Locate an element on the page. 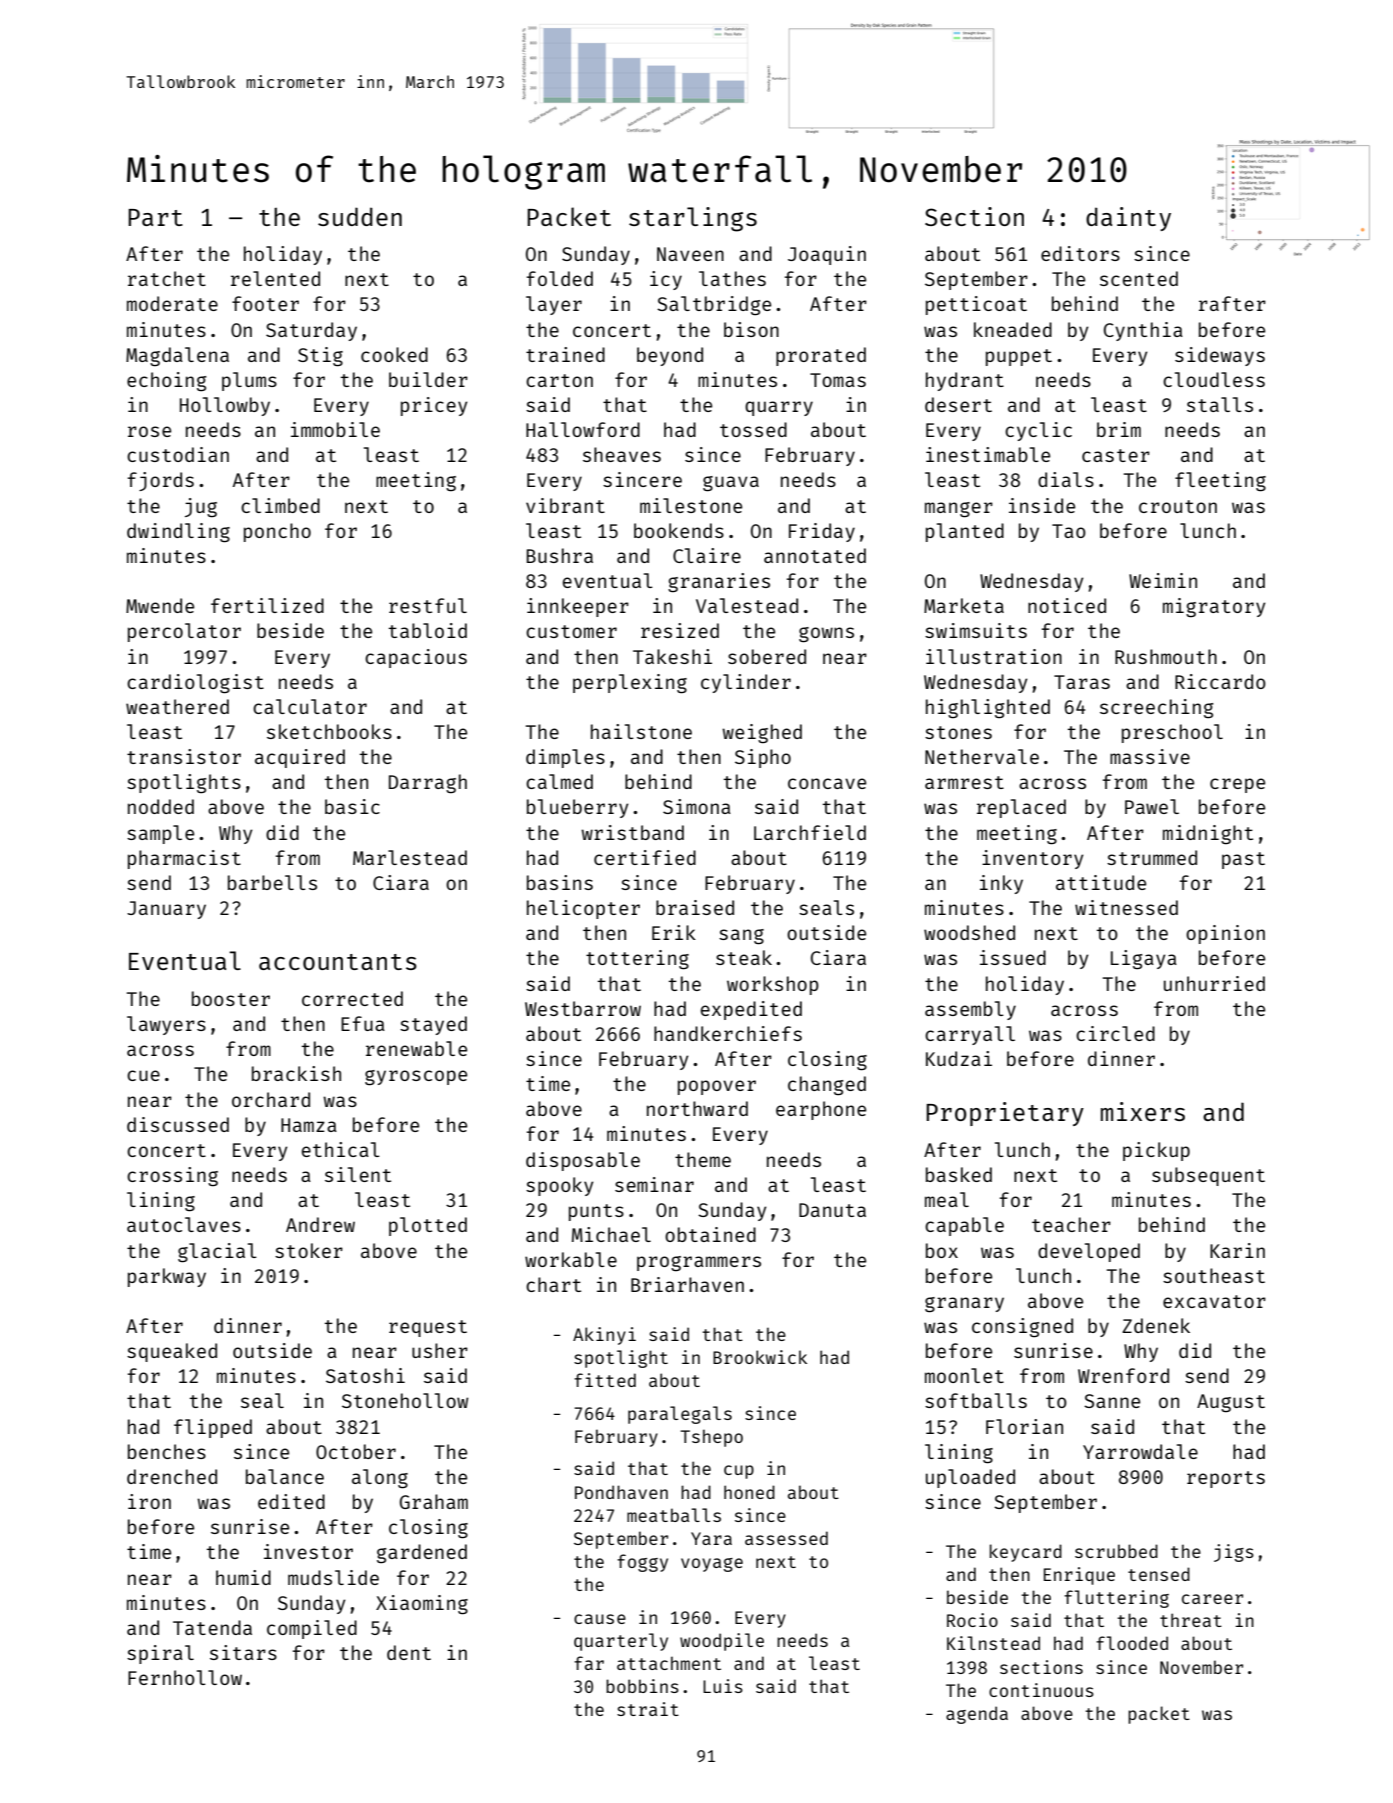 This page has height=1803, width=1393. scented is located at coordinates (1139, 278).
